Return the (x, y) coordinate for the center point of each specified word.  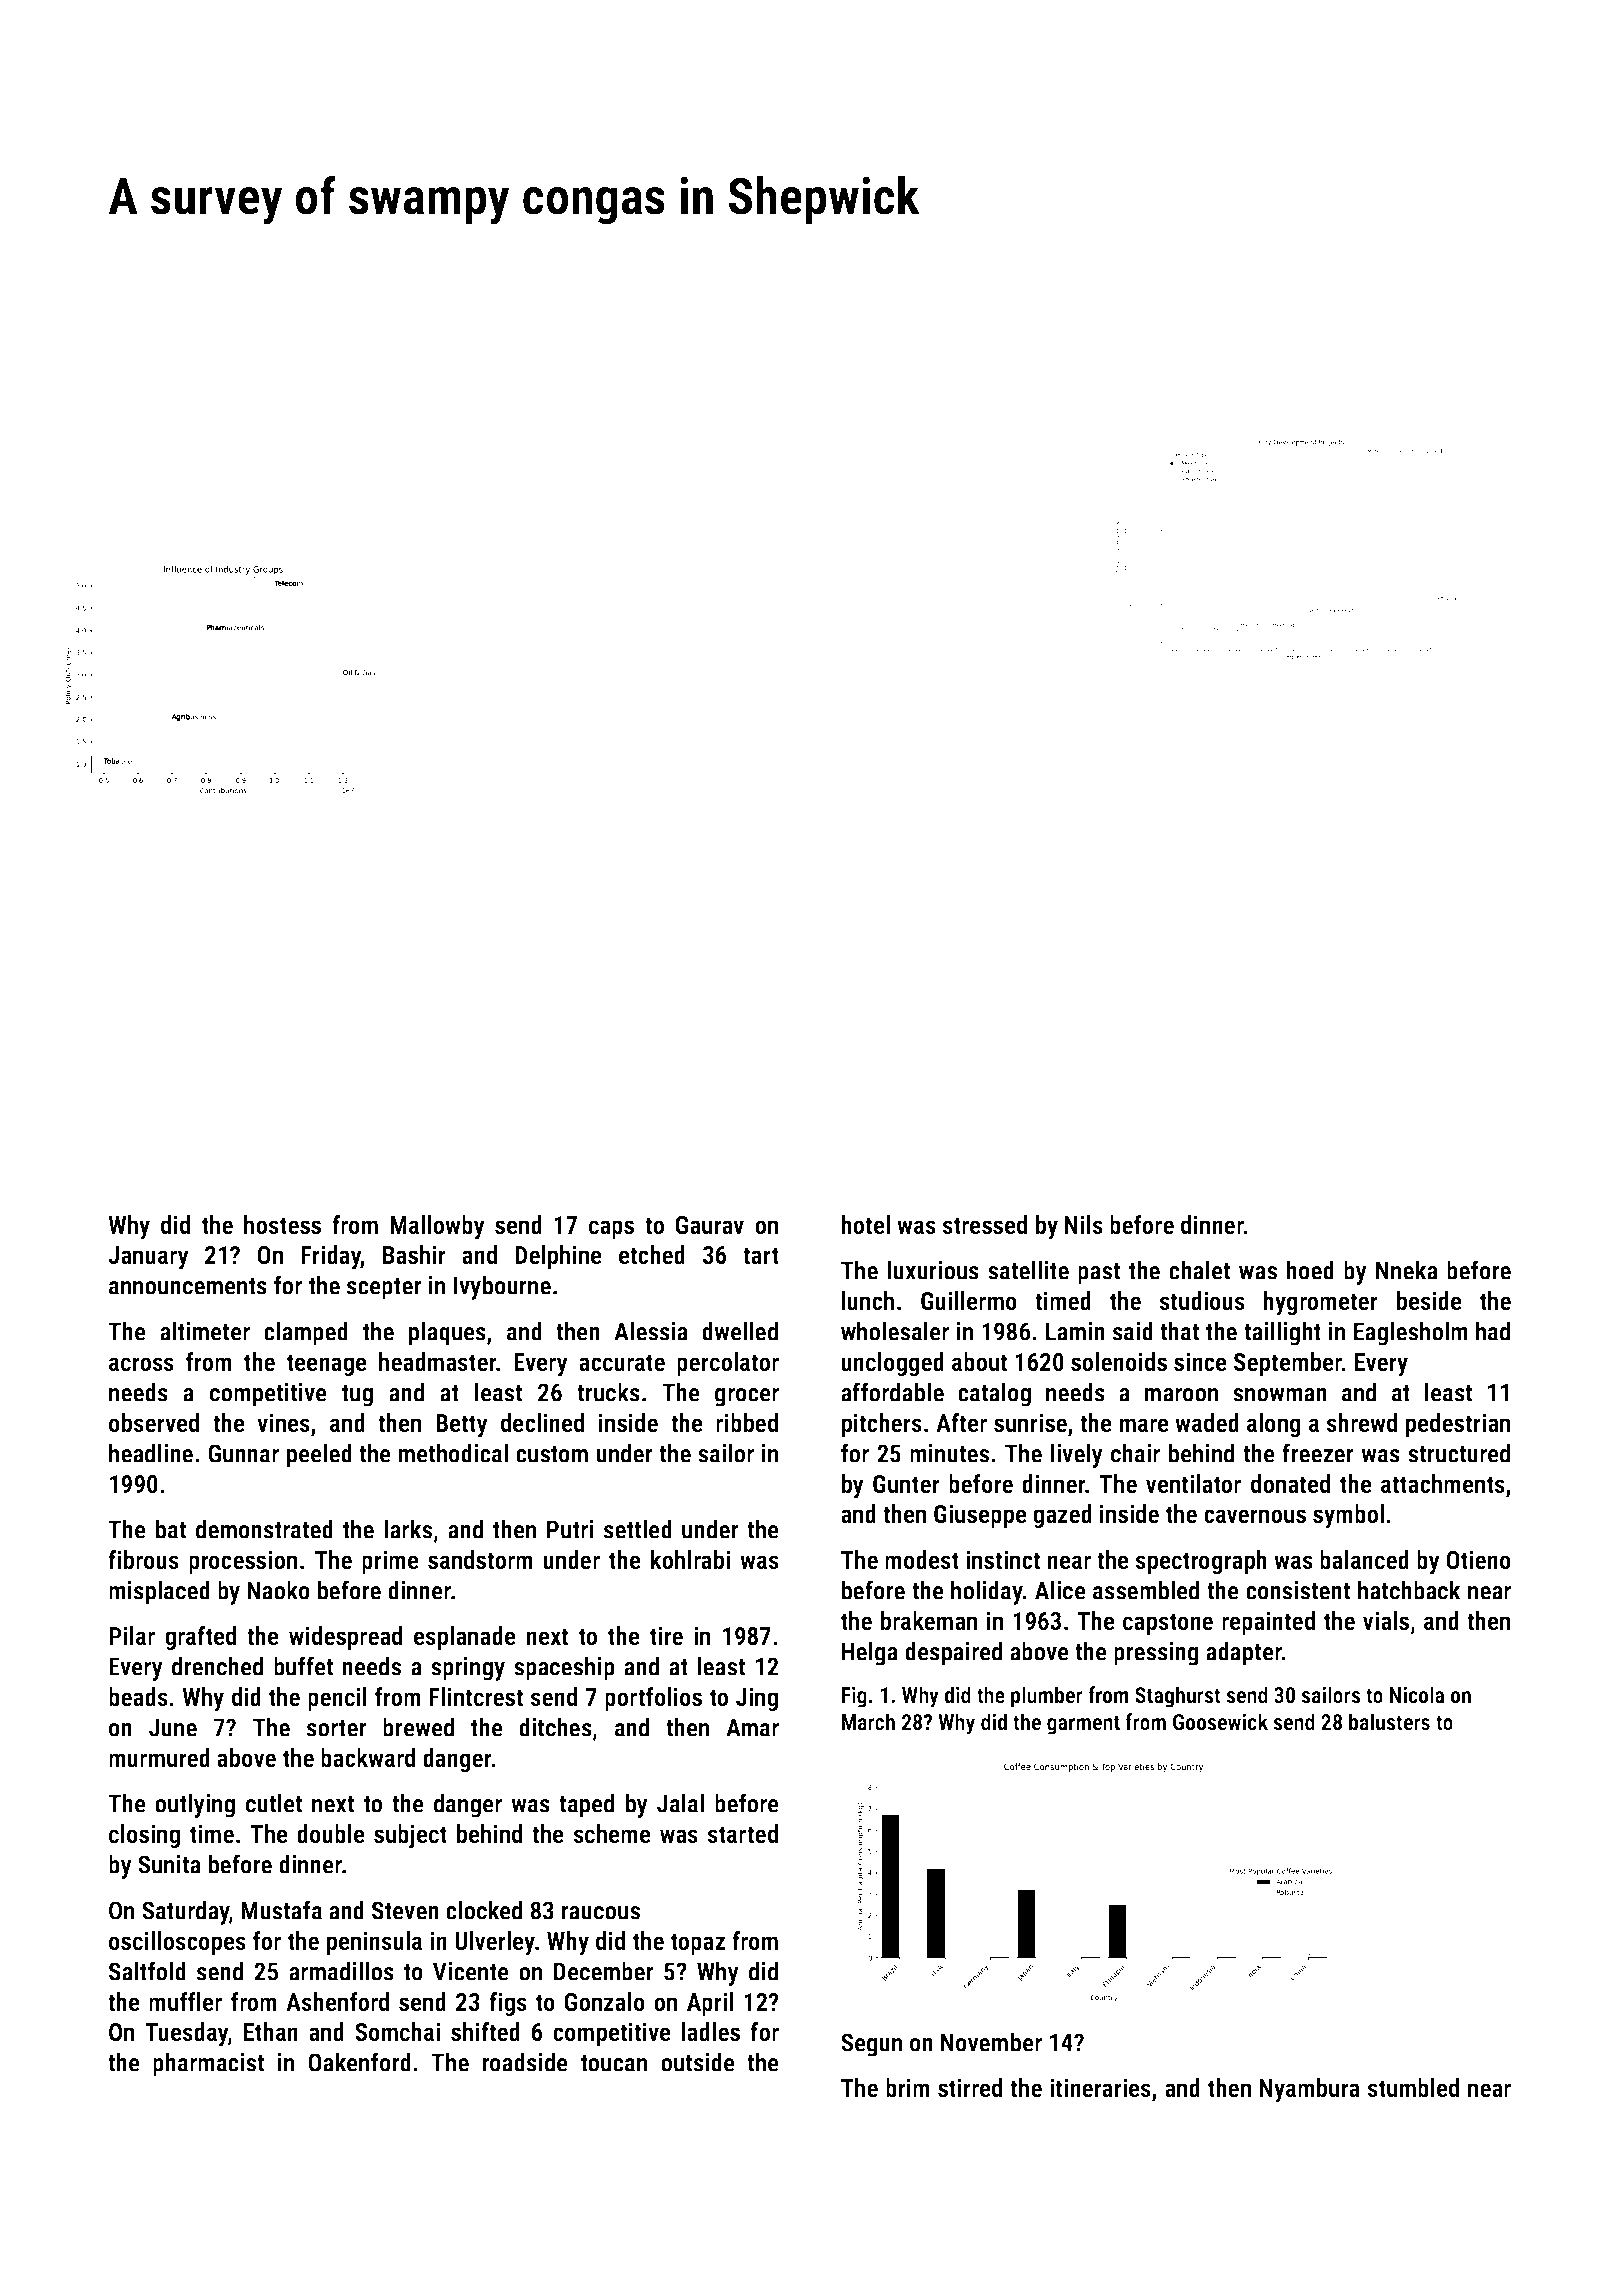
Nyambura (1310, 2090)
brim (908, 2087)
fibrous (143, 1559)
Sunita (169, 1864)
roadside (525, 2062)
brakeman (929, 1620)
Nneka (1407, 1270)
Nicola (1417, 1694)
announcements (188, 1286)
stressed (984, 1224)
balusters (1389, 1721)
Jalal (680, 1803)
